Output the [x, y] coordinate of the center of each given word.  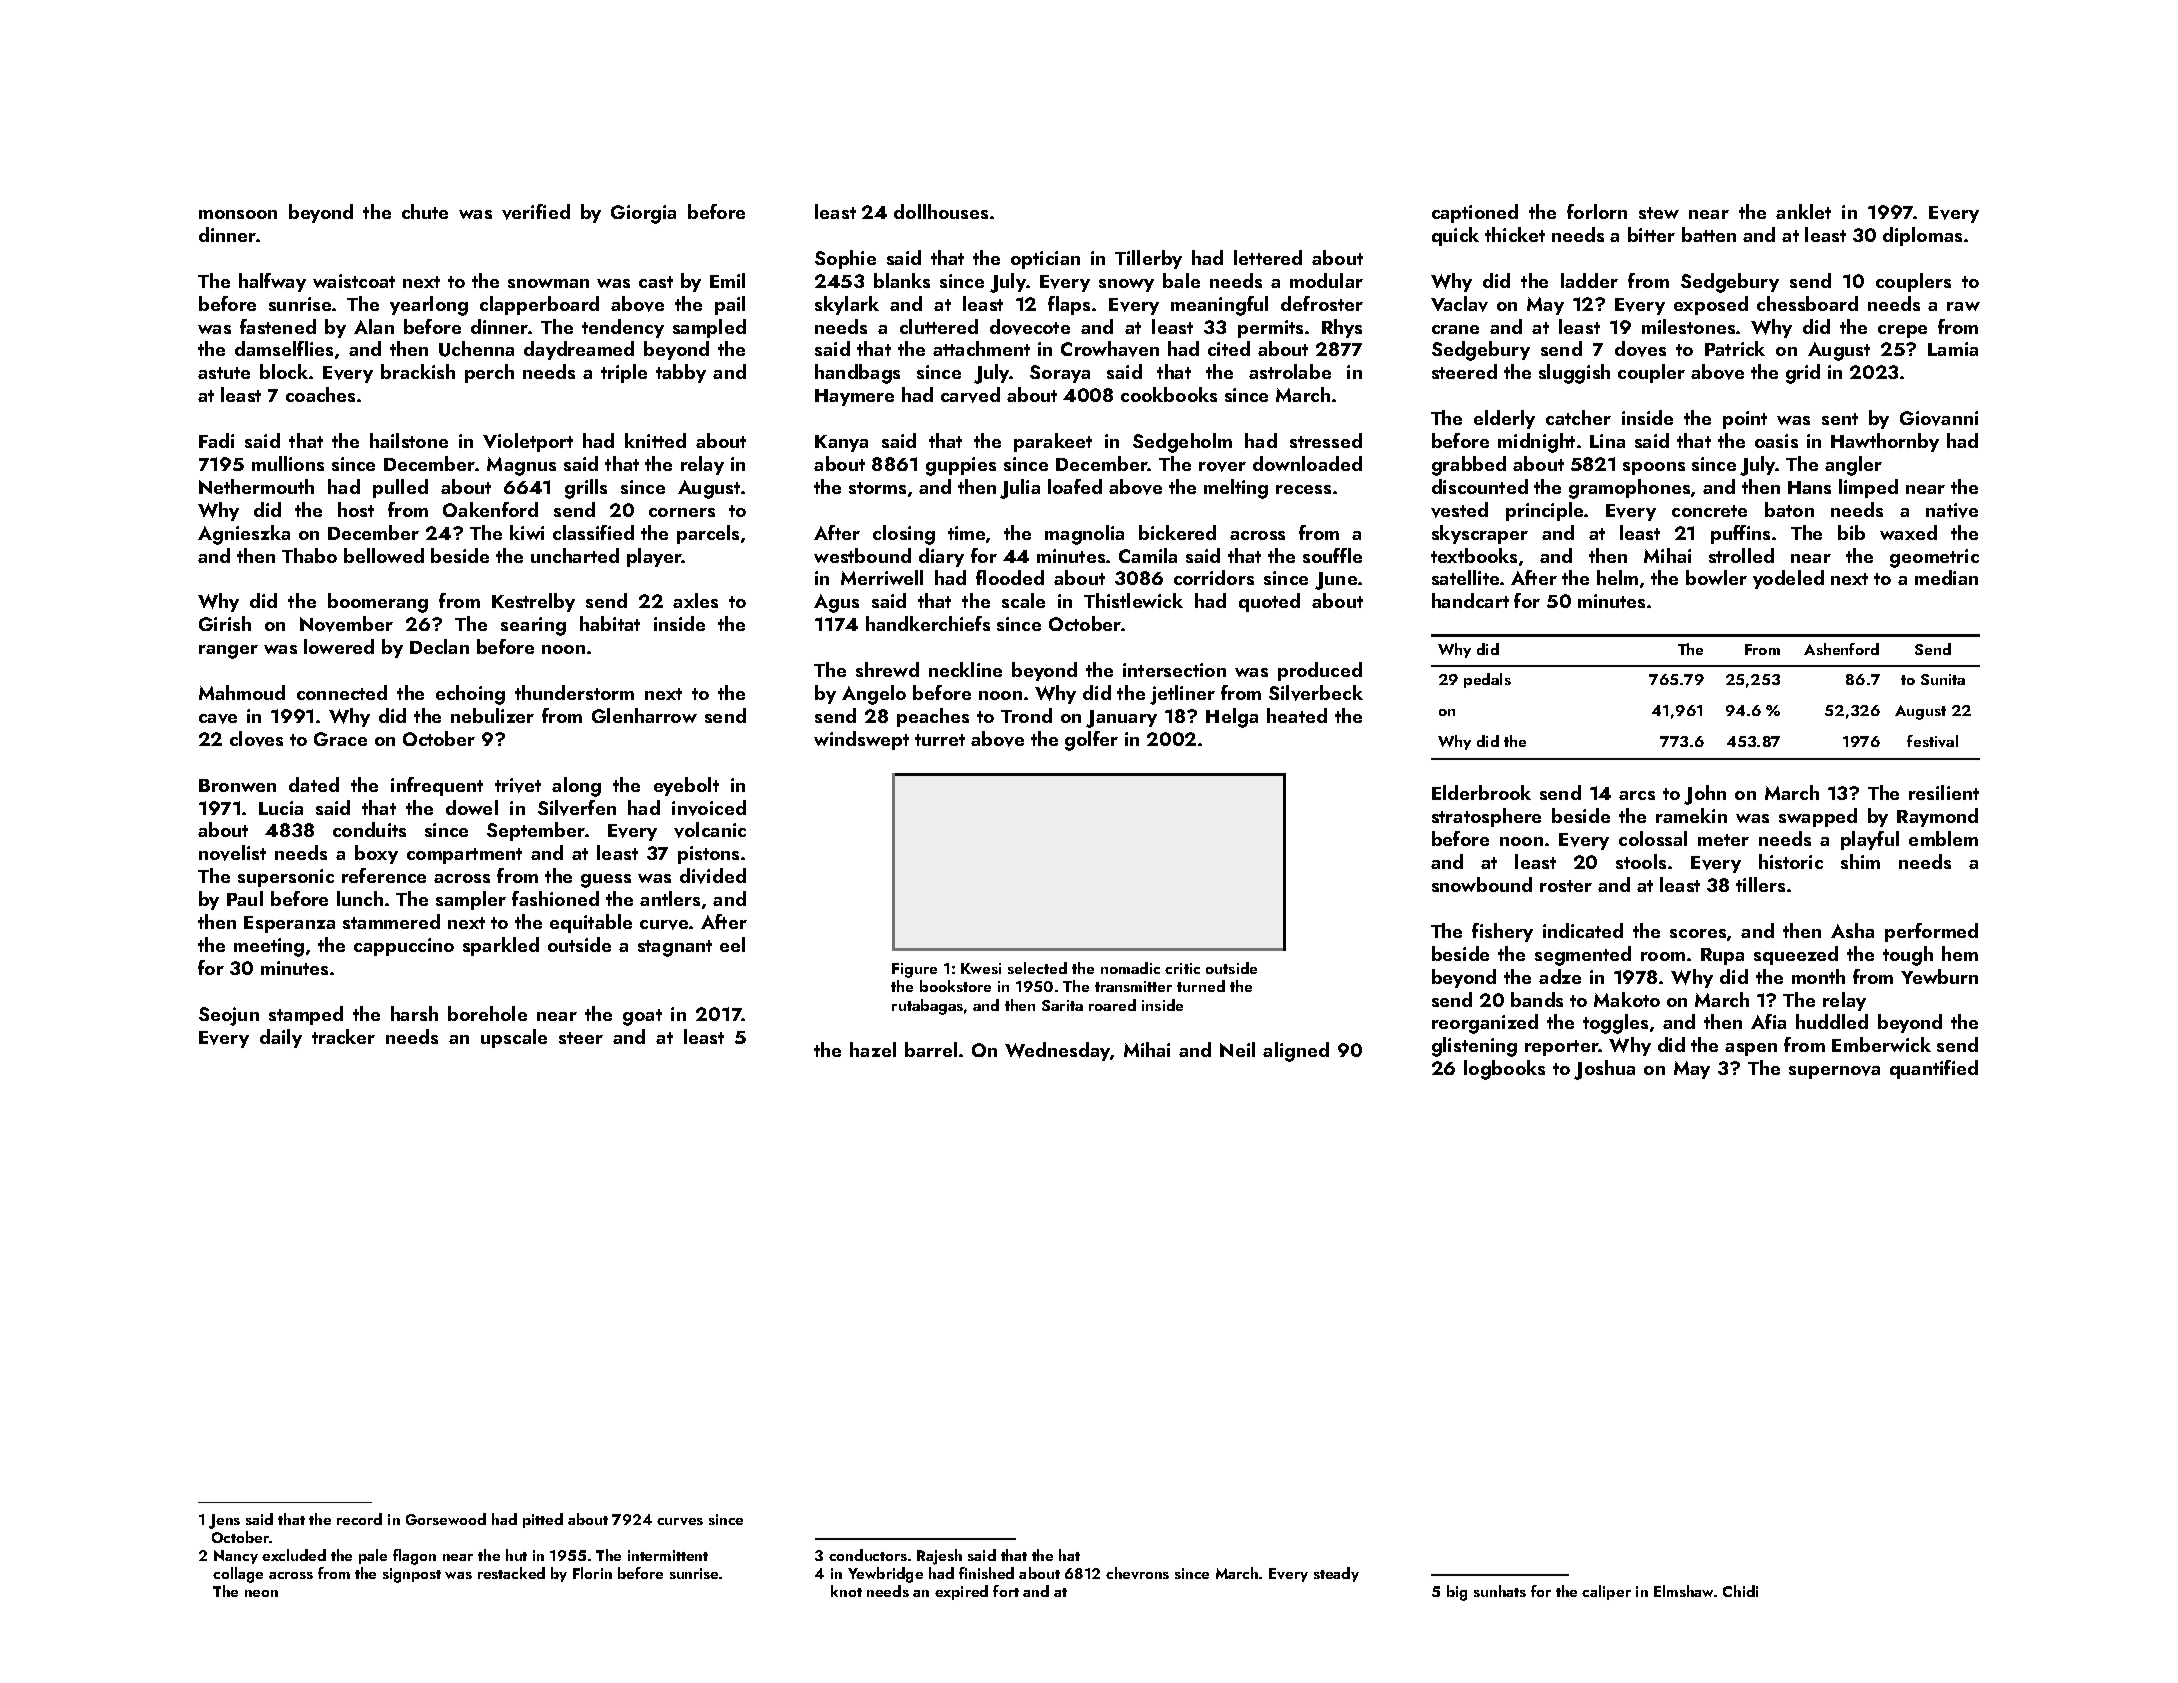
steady [1336, 1574]
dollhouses [941, 211]
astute [224, 373]
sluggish [1574, 374]
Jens [224, 1521]
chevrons [1137, 1573]
